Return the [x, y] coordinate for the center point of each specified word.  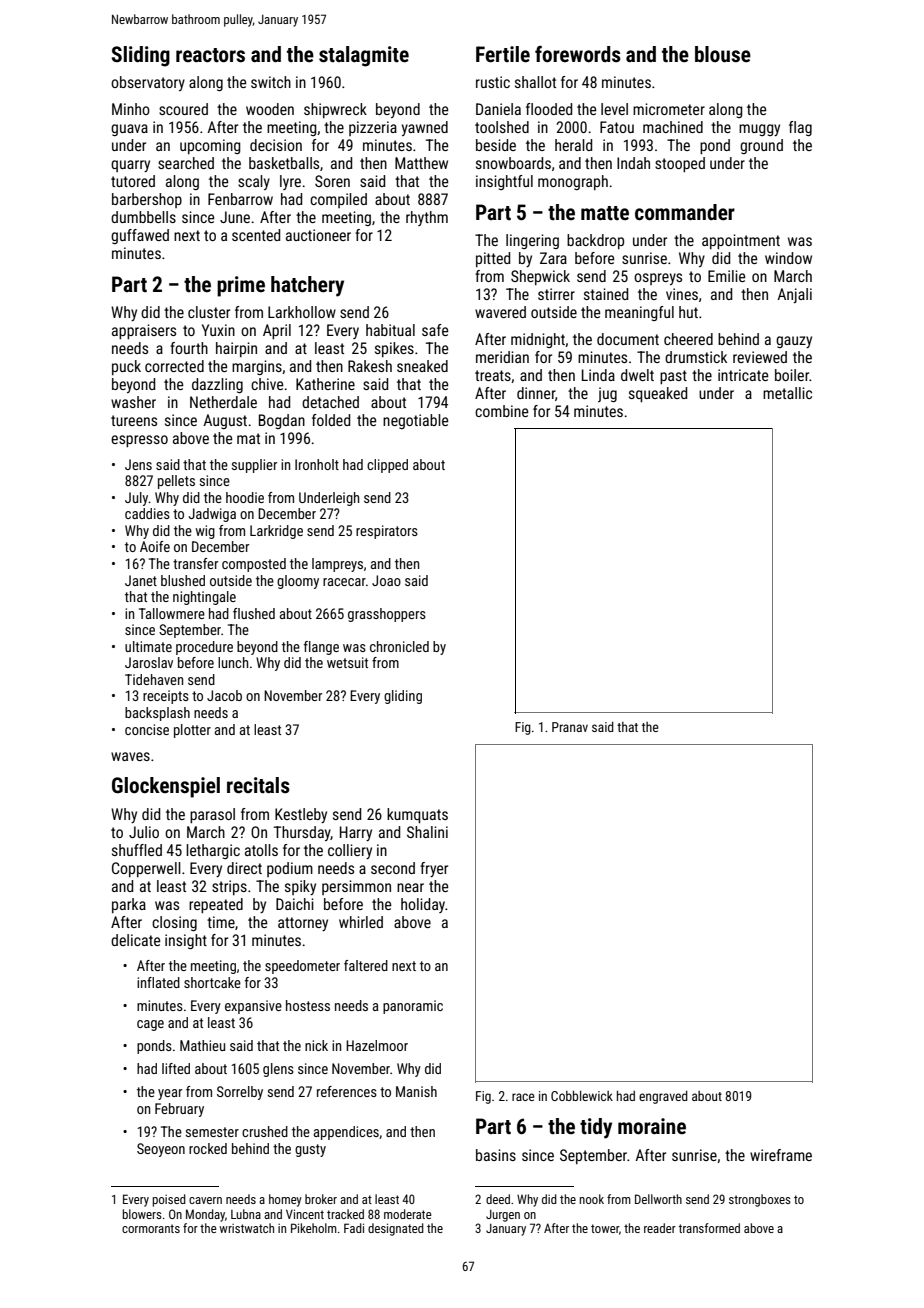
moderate [408, 1214]
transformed [709, 1228]
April [277, 331]
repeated [216, 905]
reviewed [760, 357]
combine [501, 411]
